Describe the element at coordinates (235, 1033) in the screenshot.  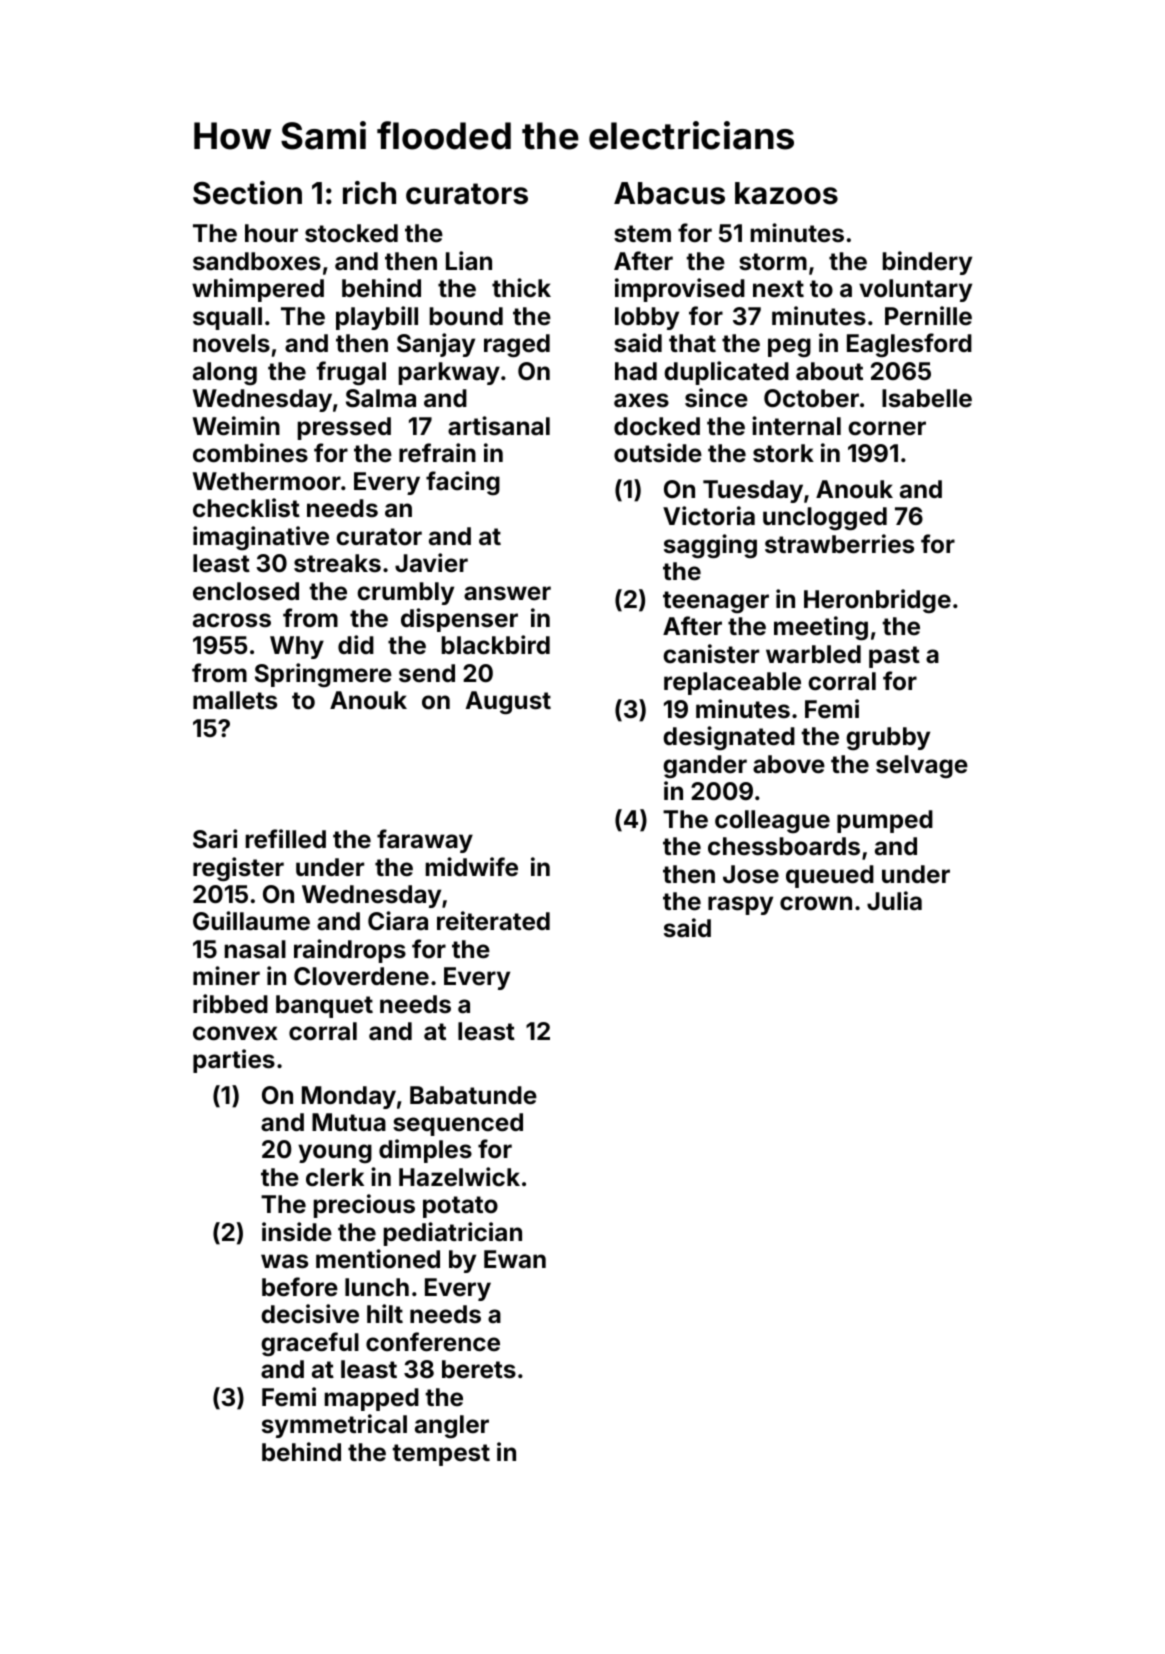
I see `convex` at that location.
